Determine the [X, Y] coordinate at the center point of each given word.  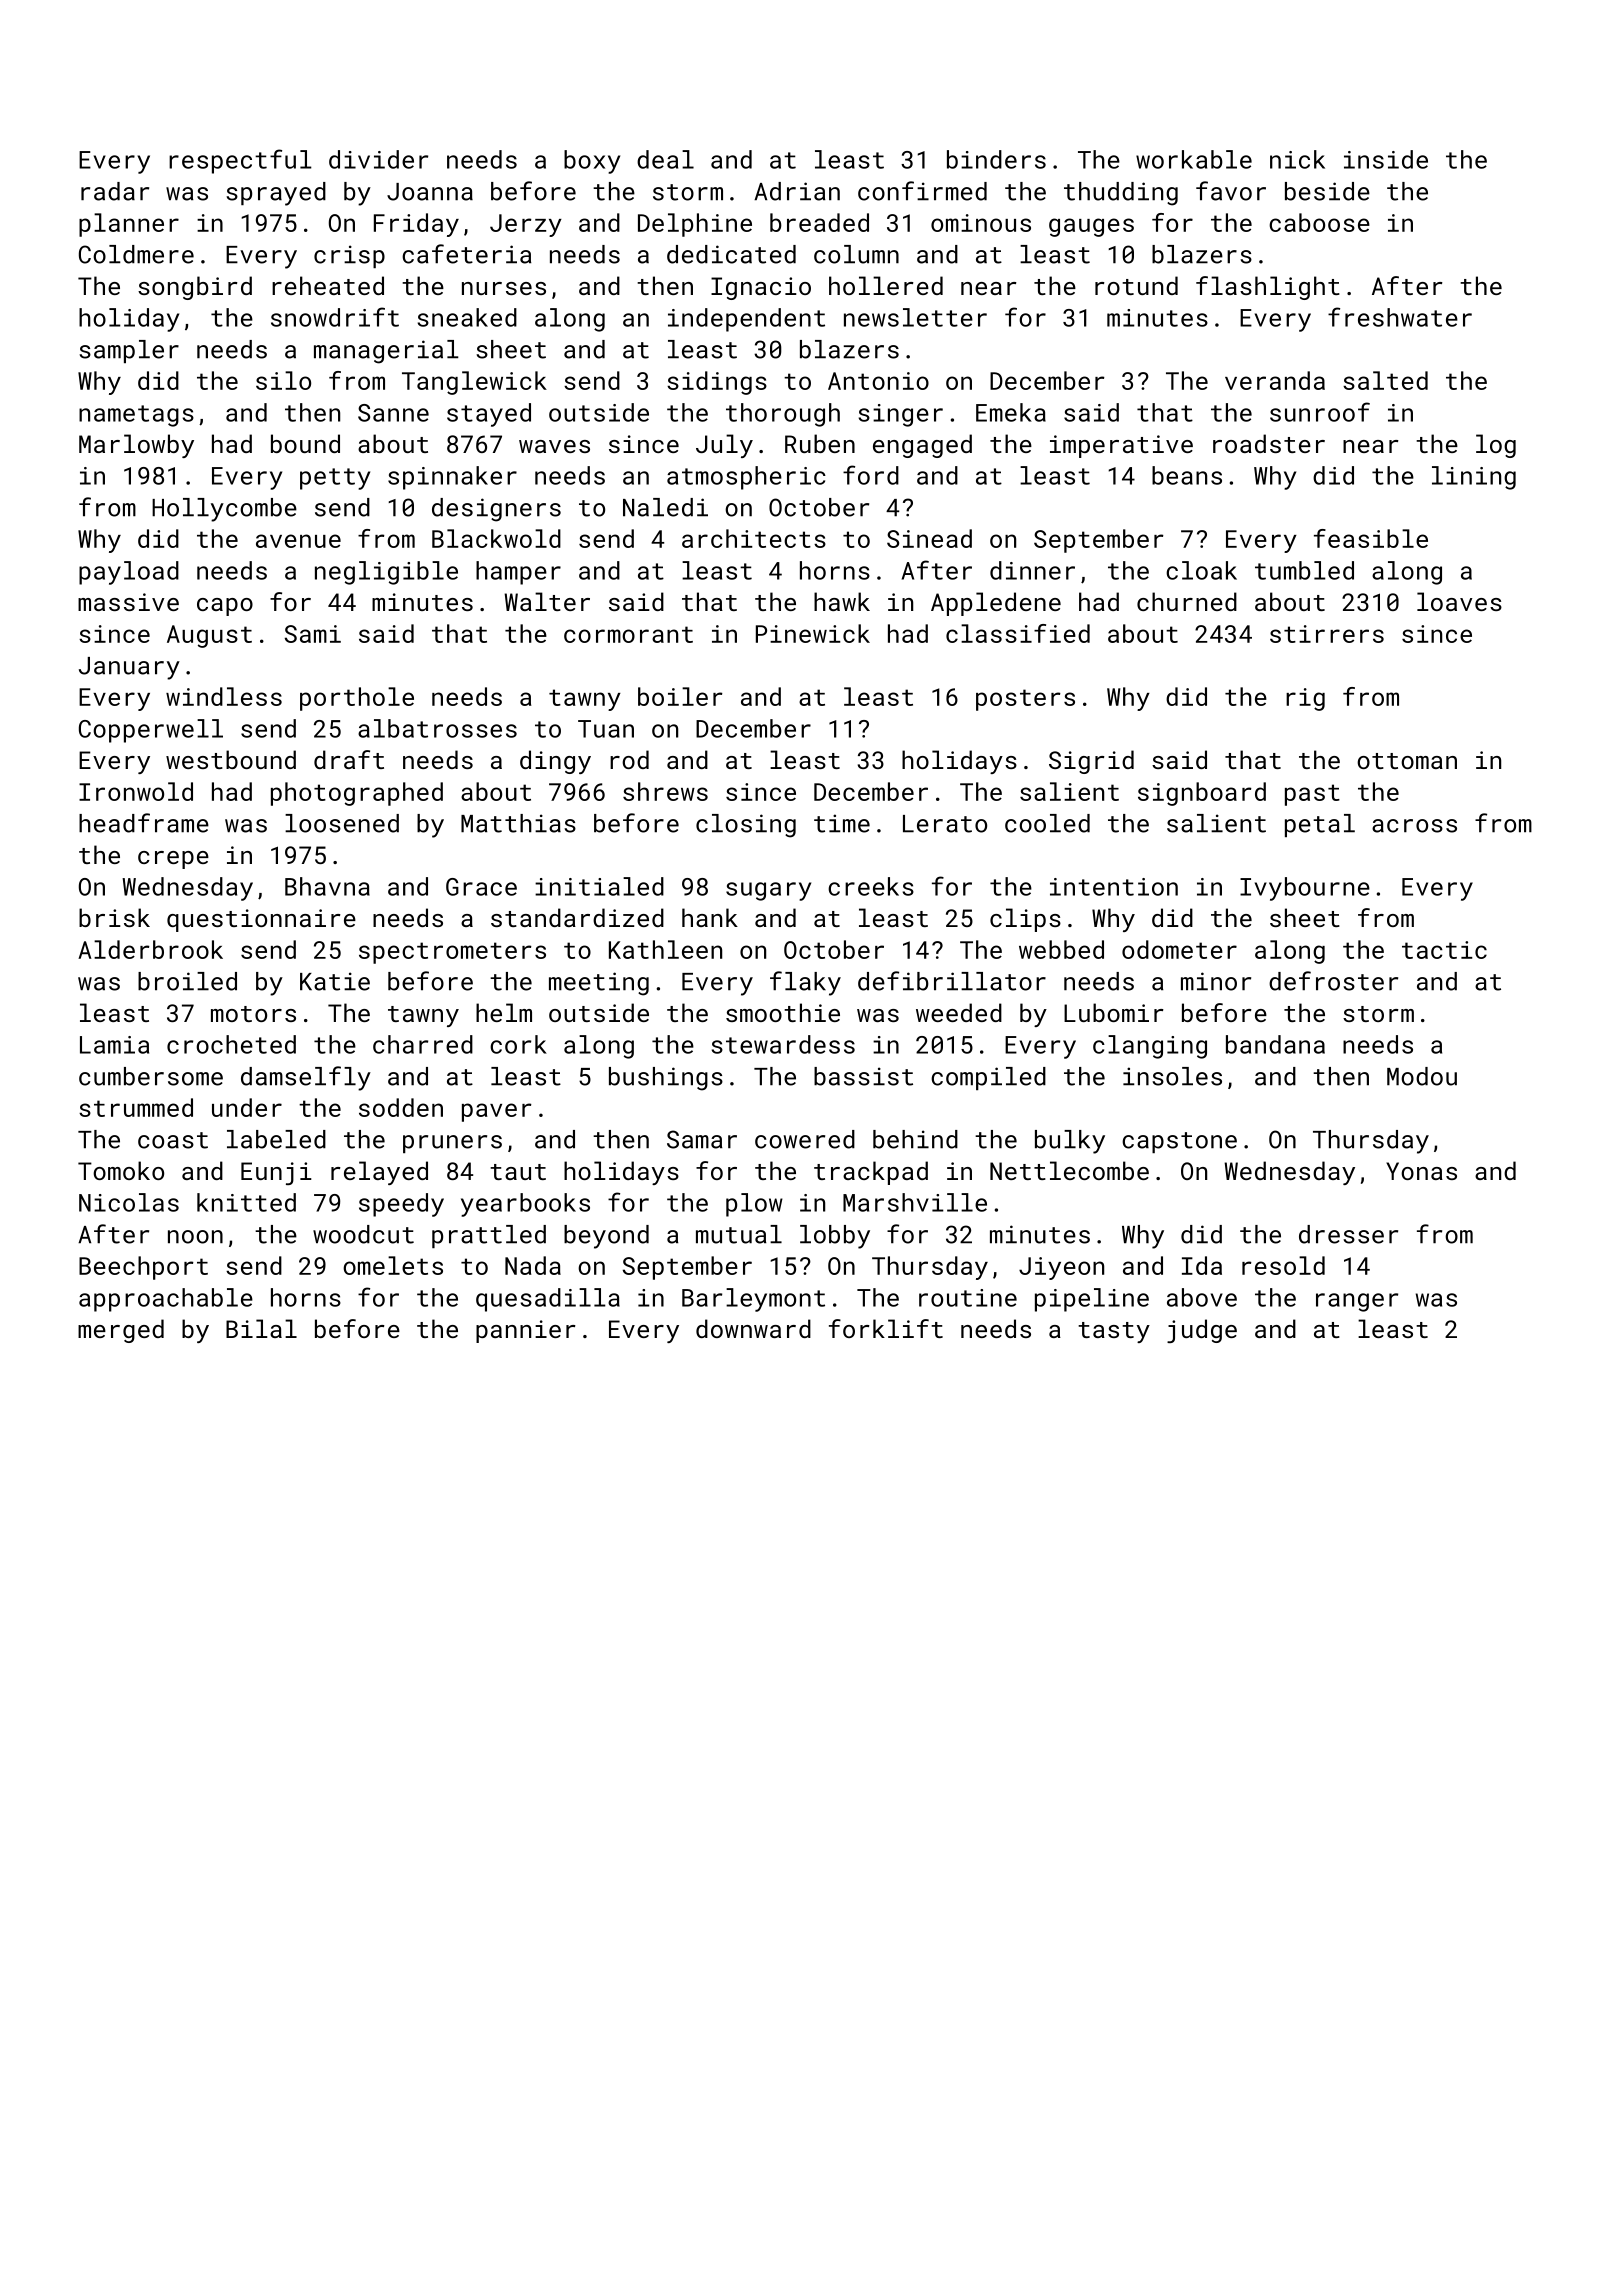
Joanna [430, 192]
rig [1305, 699]
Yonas [1421, 1171]
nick [1297, 159]
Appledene [996, 604]
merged [121, 1331]
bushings [666, 1079]
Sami [313, 634]
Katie [335, 981]
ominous [981, 223]
